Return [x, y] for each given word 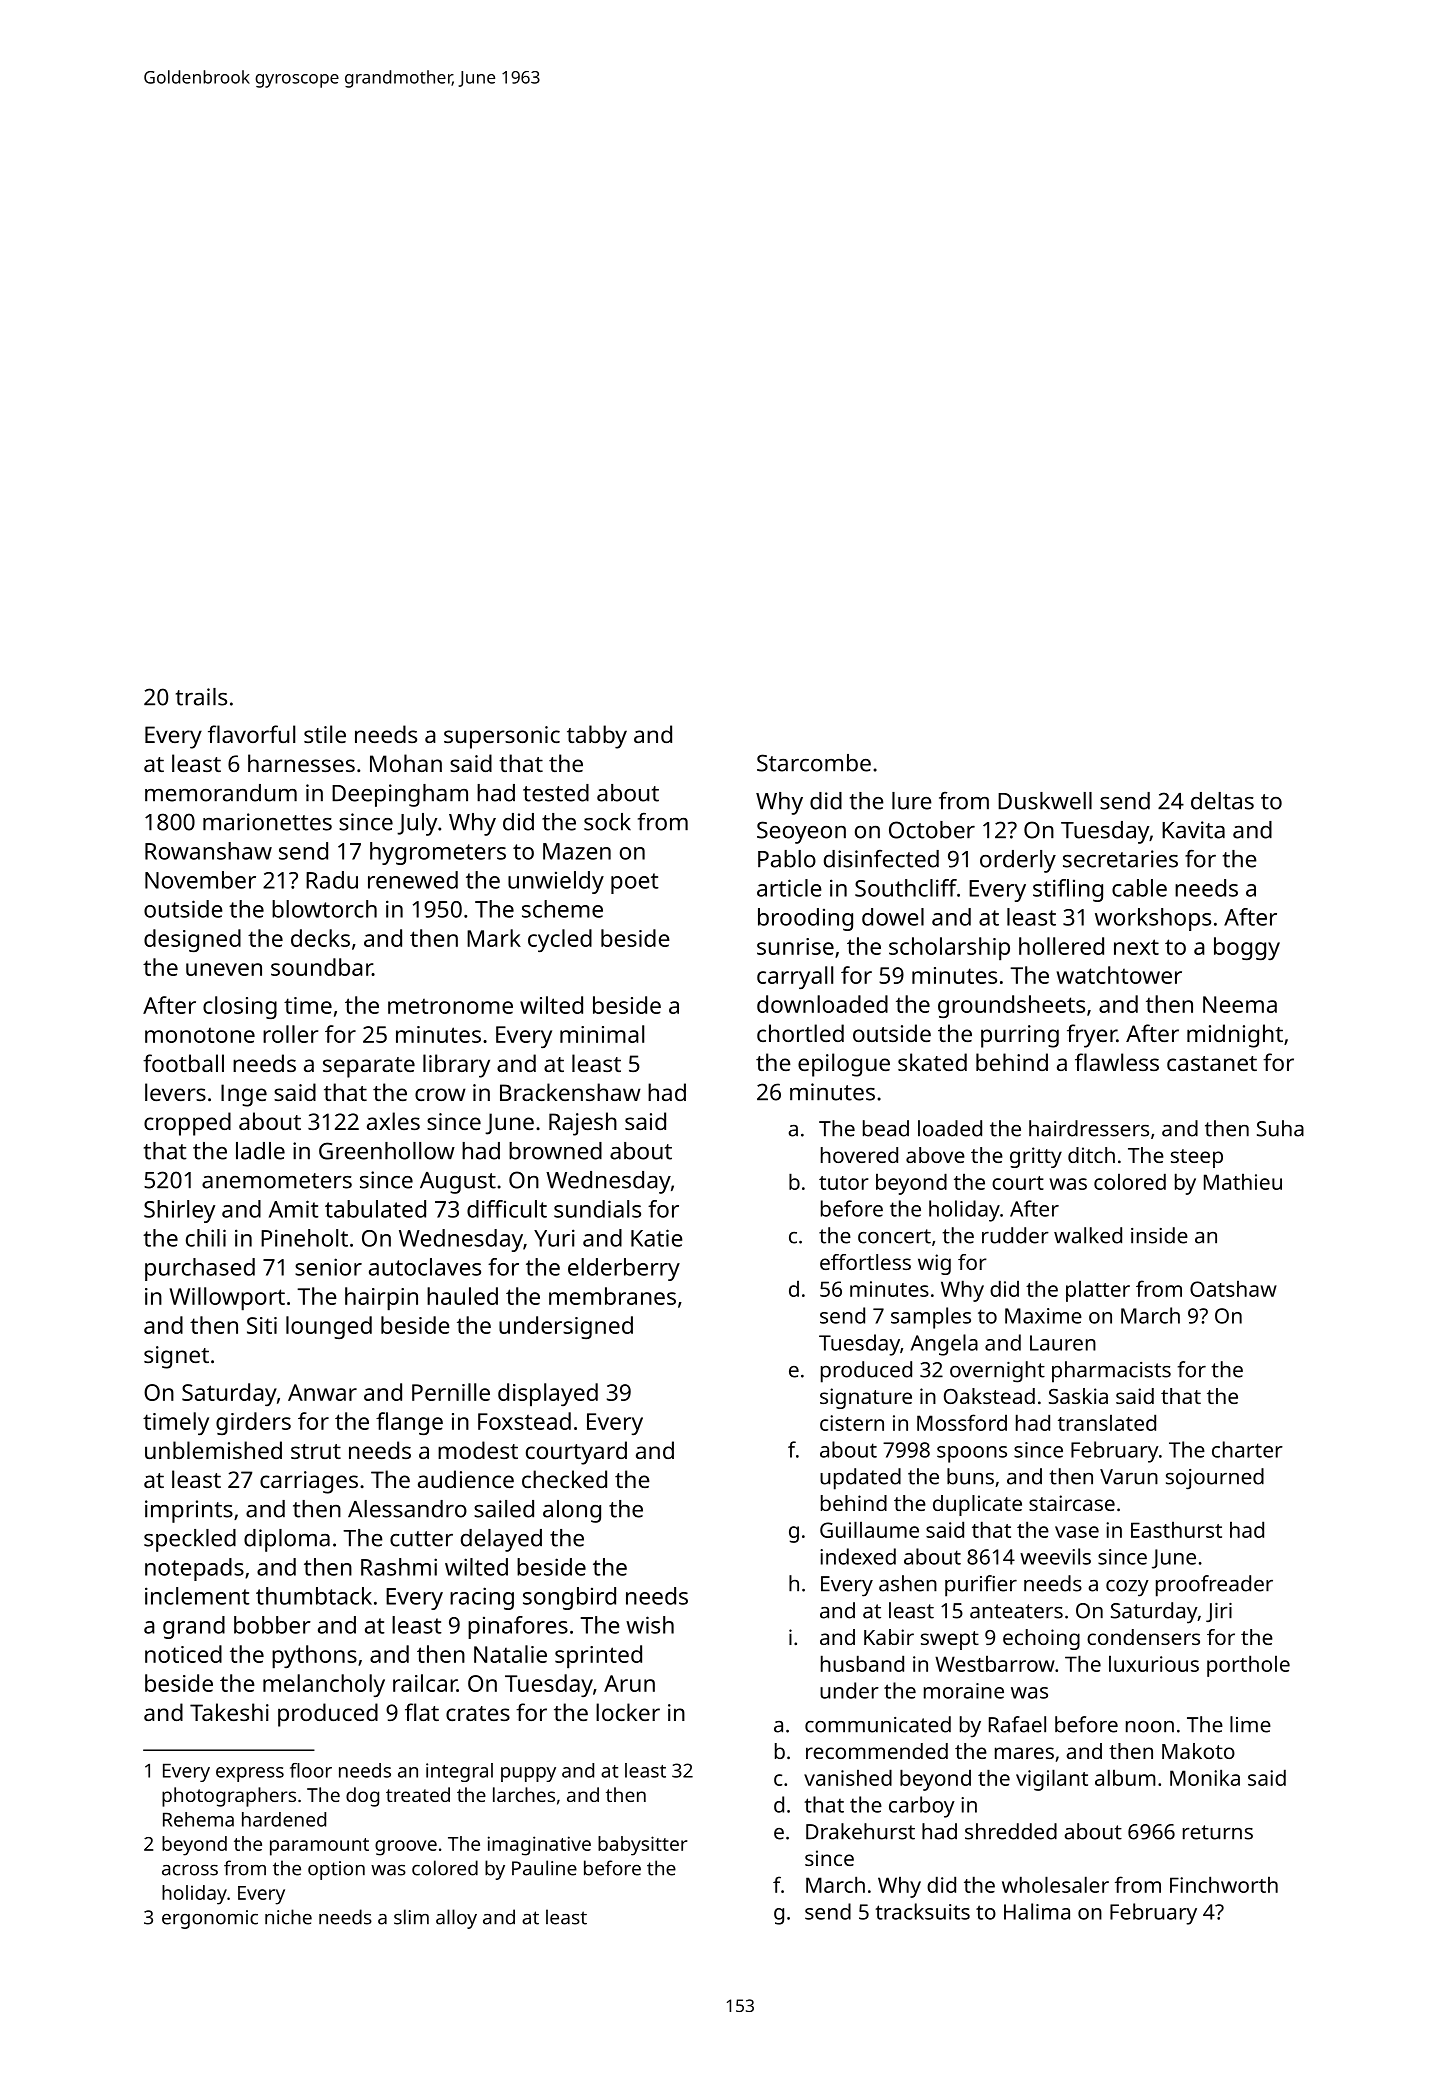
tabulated [375, 1209]
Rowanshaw [208, 851]
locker [628, 1712]
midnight [1235, 1036]
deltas [1222, 801]
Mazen [577, 851]
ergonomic [210, 1919]
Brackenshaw [570, 1092]
